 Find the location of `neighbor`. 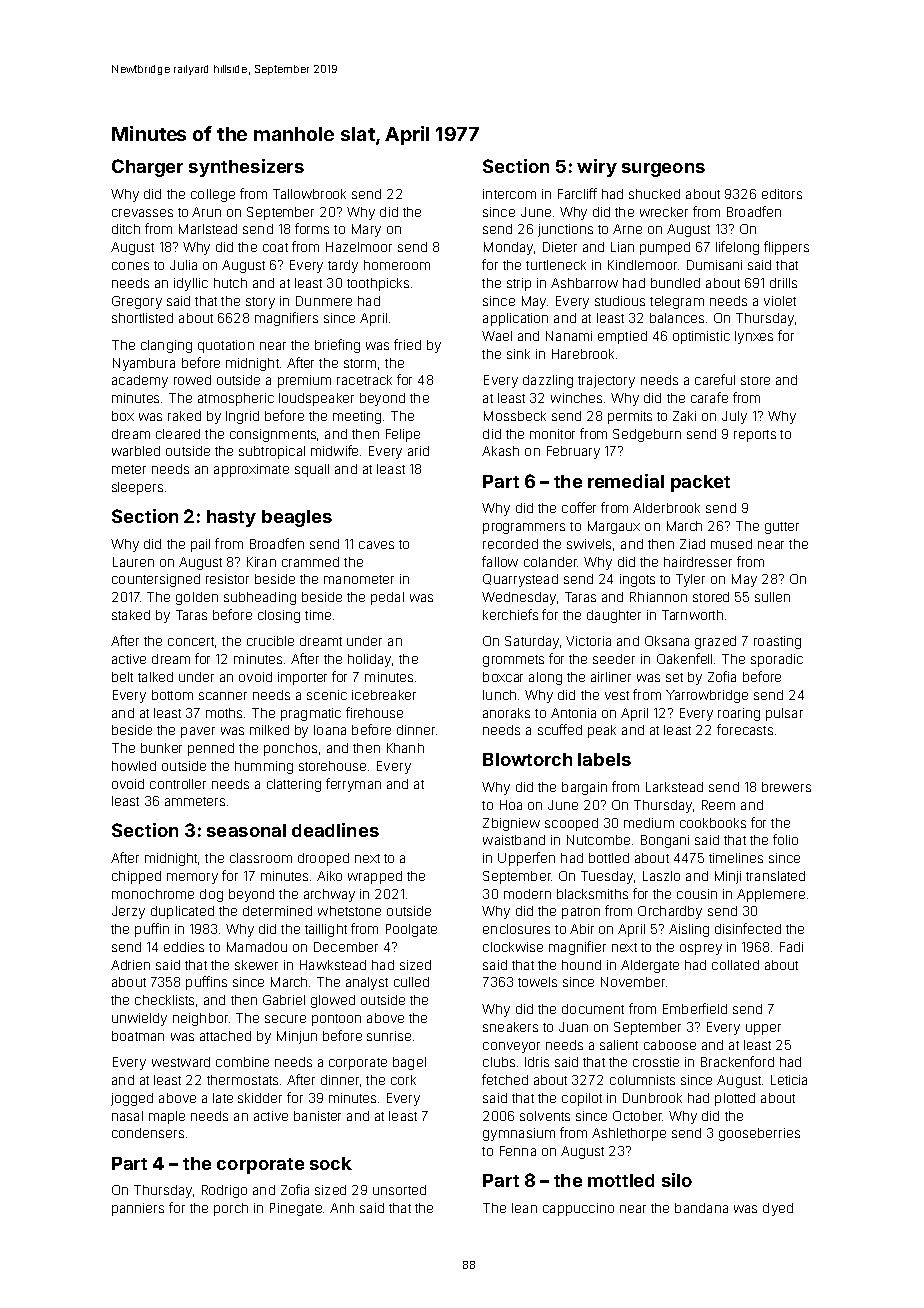

neighbor is located at coordinates (200, 1019).
